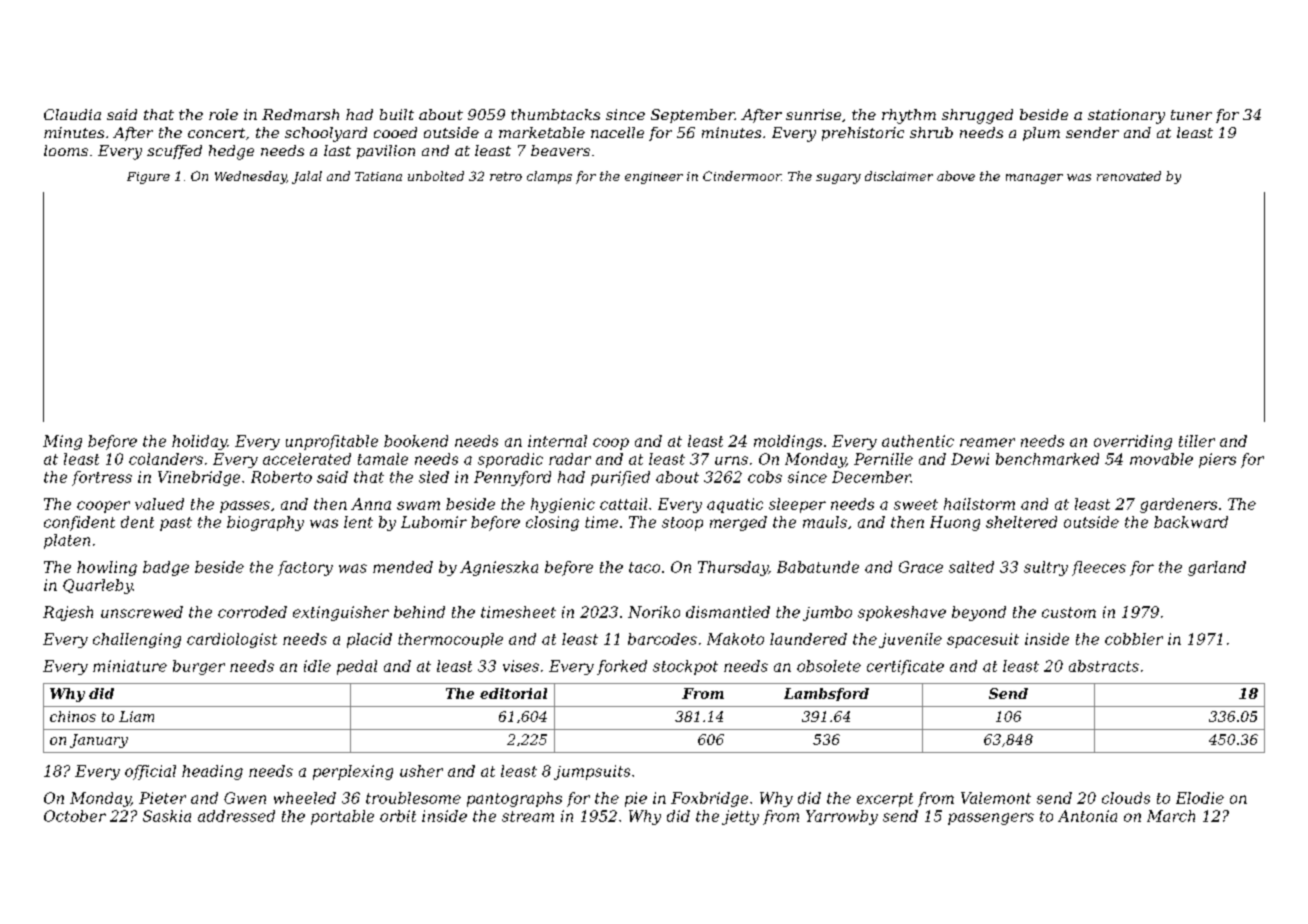 The image size is (1308, 924). I want to click on sugary, so click(838, 179).
